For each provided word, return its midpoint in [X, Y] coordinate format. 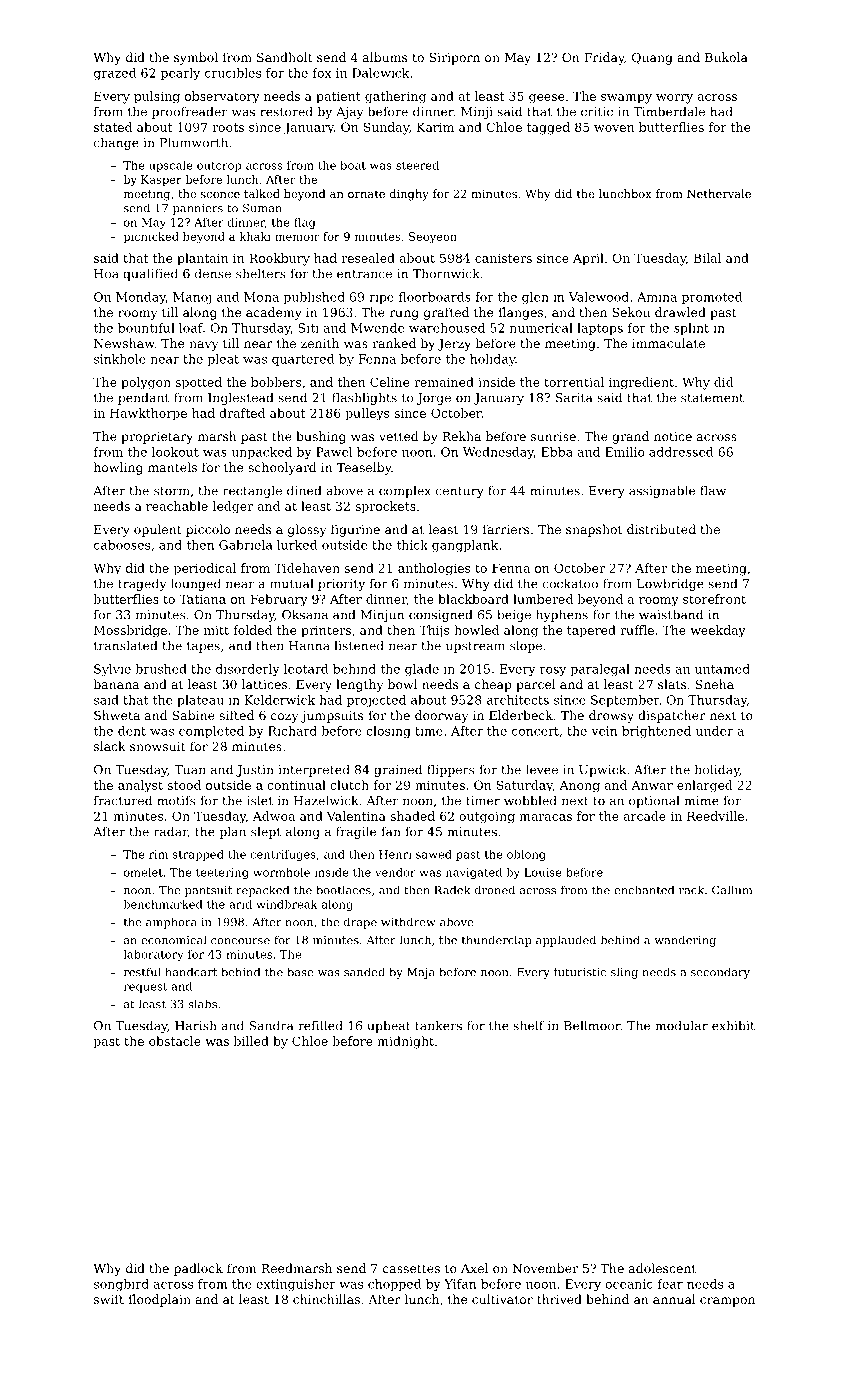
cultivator [502, 1299]
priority [341, 585]
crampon [727, 1302]
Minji [477, 113]
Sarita [574, 398]
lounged [196, 584]
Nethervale [719, 193]
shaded [412, 816]
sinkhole [120, 359]
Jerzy [454, 345]
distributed [661, 529]
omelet [143, 872]
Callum [732, 890]
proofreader [189, 112]
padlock [198, 1269]
